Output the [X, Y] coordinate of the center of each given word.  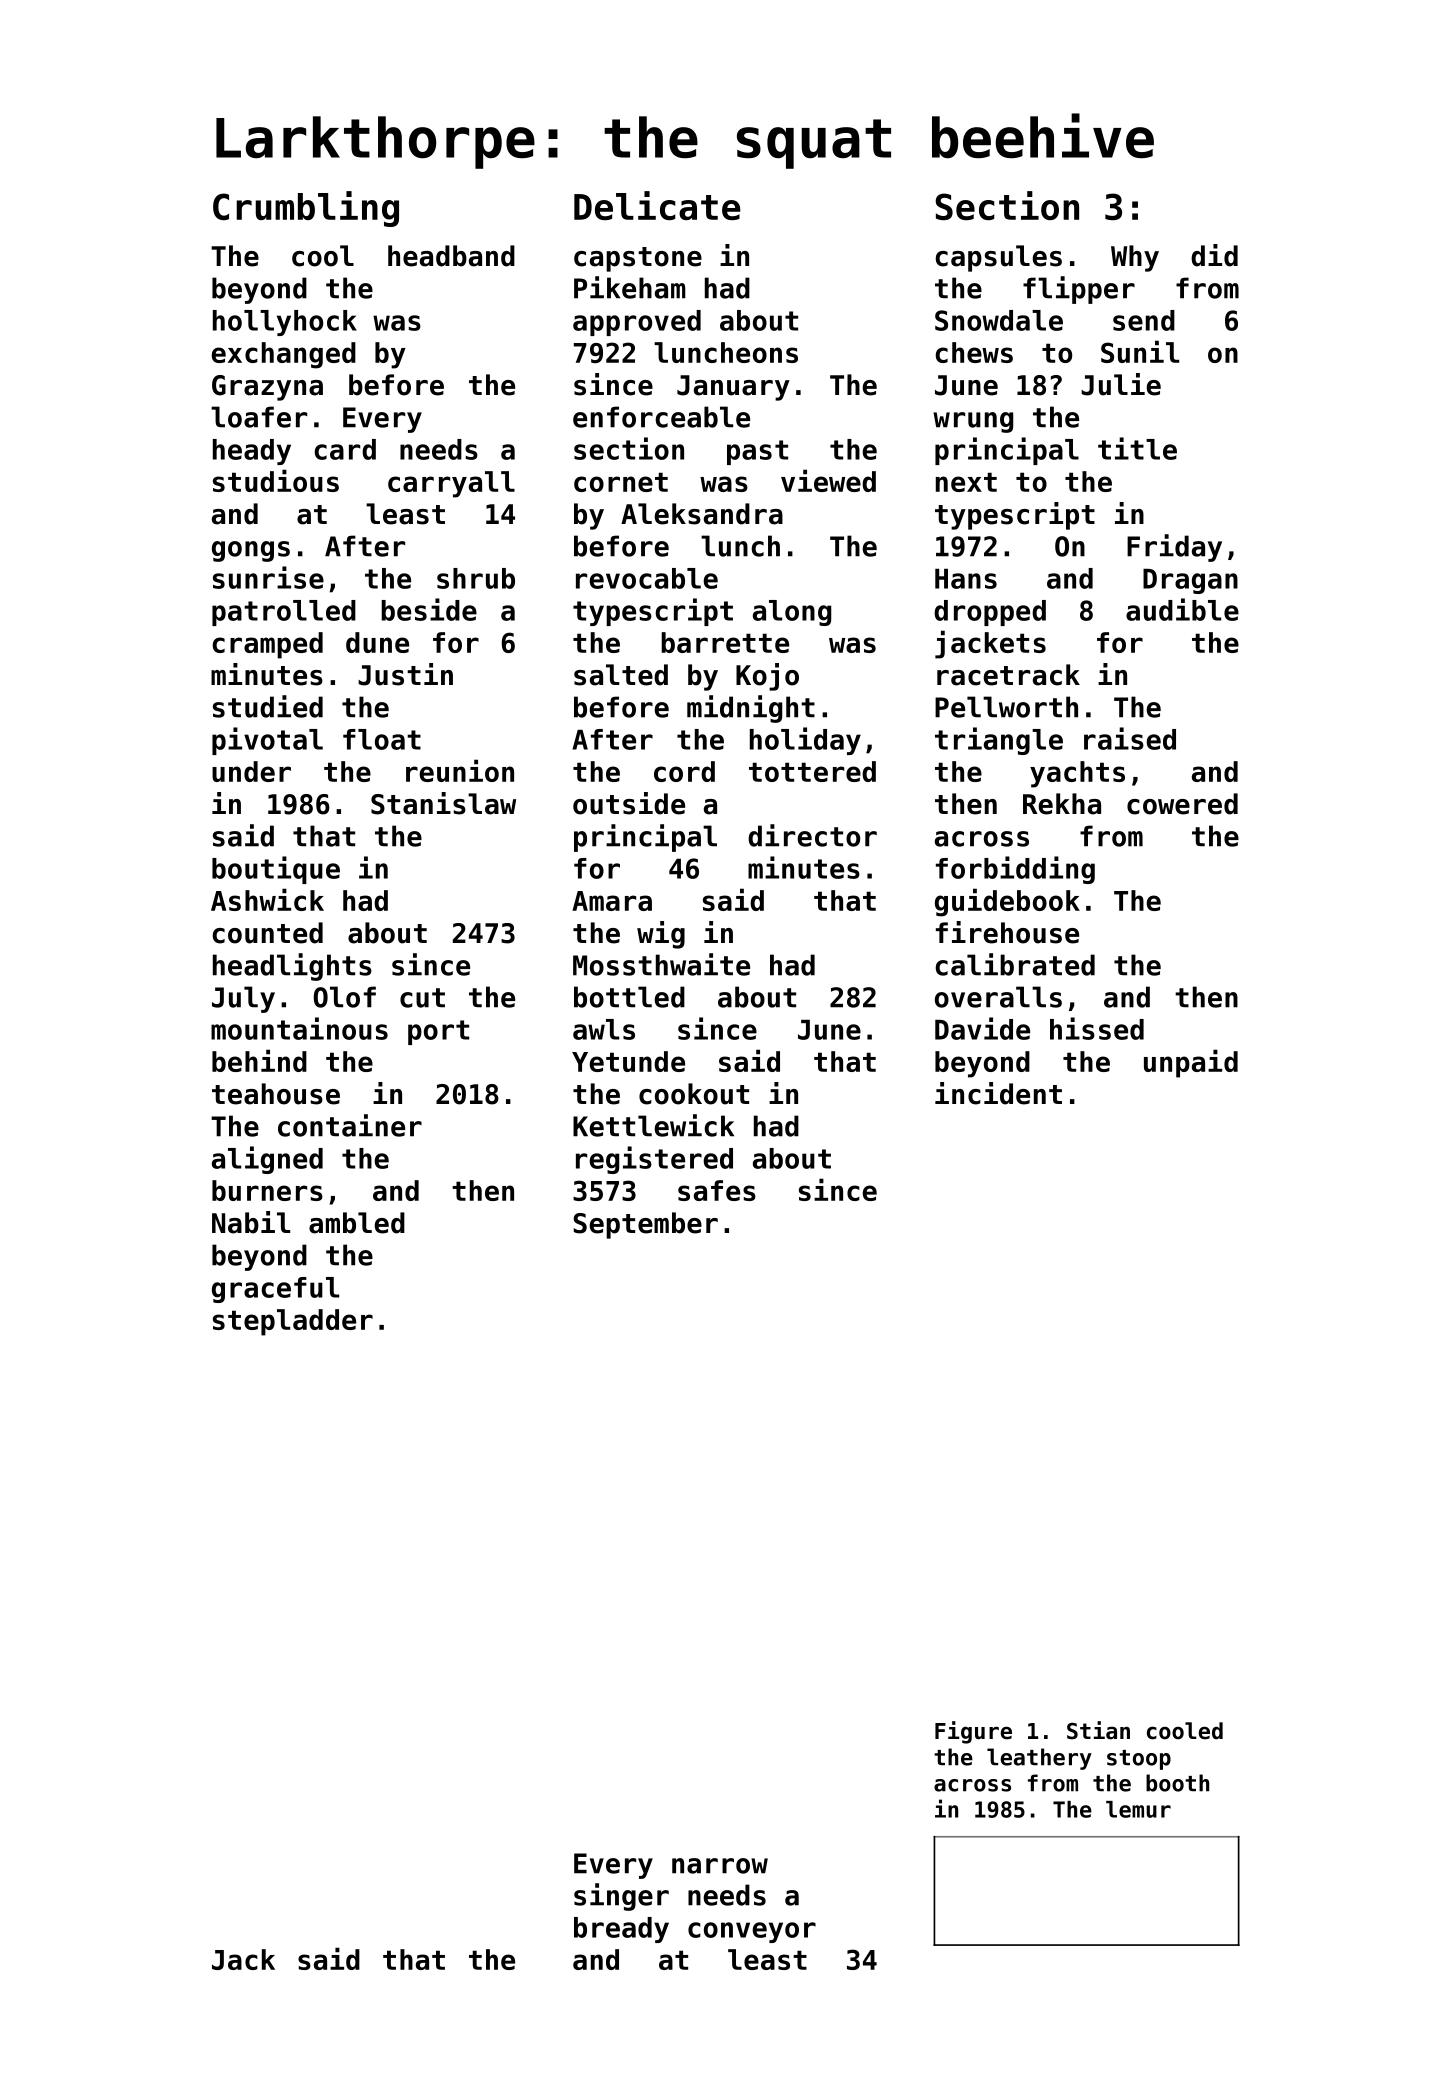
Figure [973, 1732]
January [733, 388]
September [645, 1225]
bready [621, 1930]
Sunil [1140, 351]
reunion [460, 770]
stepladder [293, 1322]
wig [661, 935]
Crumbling [306, 209]
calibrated [1015, 964]
